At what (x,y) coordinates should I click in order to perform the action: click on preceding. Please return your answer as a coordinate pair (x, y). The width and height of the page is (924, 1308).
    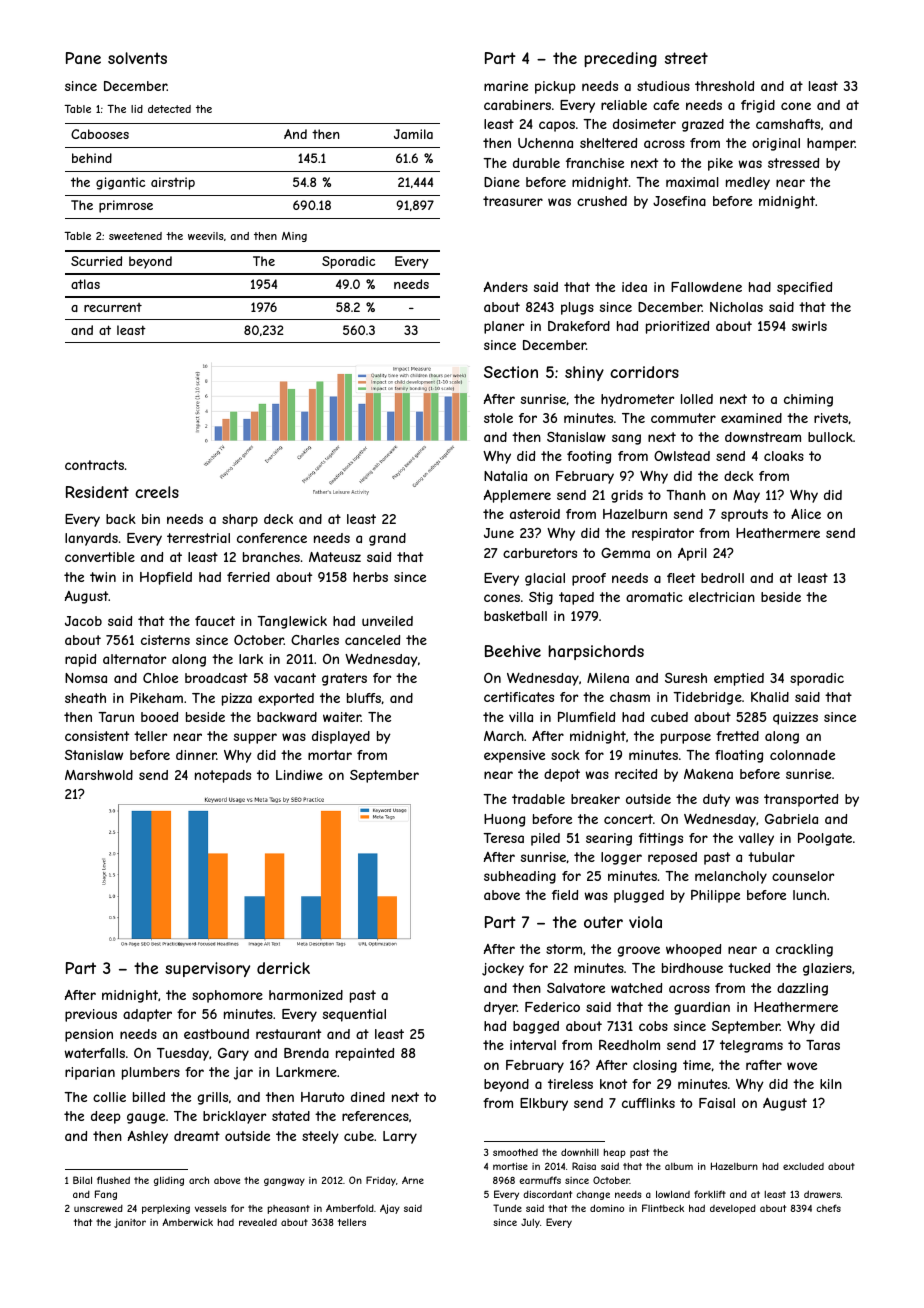
    Looking at the image, I should click on (620, 59).
